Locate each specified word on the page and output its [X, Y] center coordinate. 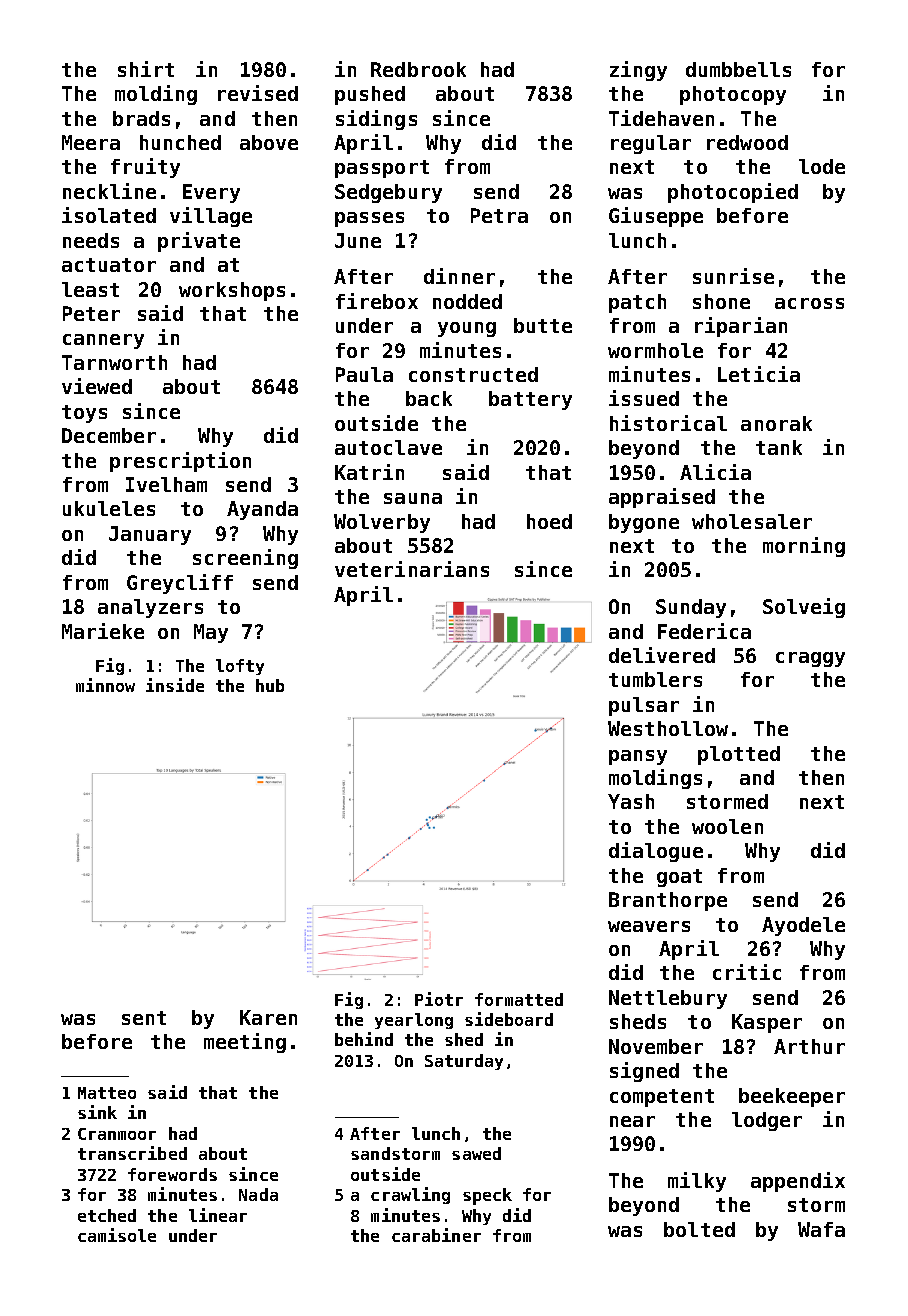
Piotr [439, 999]
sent [144, 1018]
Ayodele [803, 926]
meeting [245, 1043]
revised [258, 93]
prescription [180, 462]
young [467, 329]
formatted [519, 999]
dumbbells [738, 69]
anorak [776, 423]
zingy [638, 71]
